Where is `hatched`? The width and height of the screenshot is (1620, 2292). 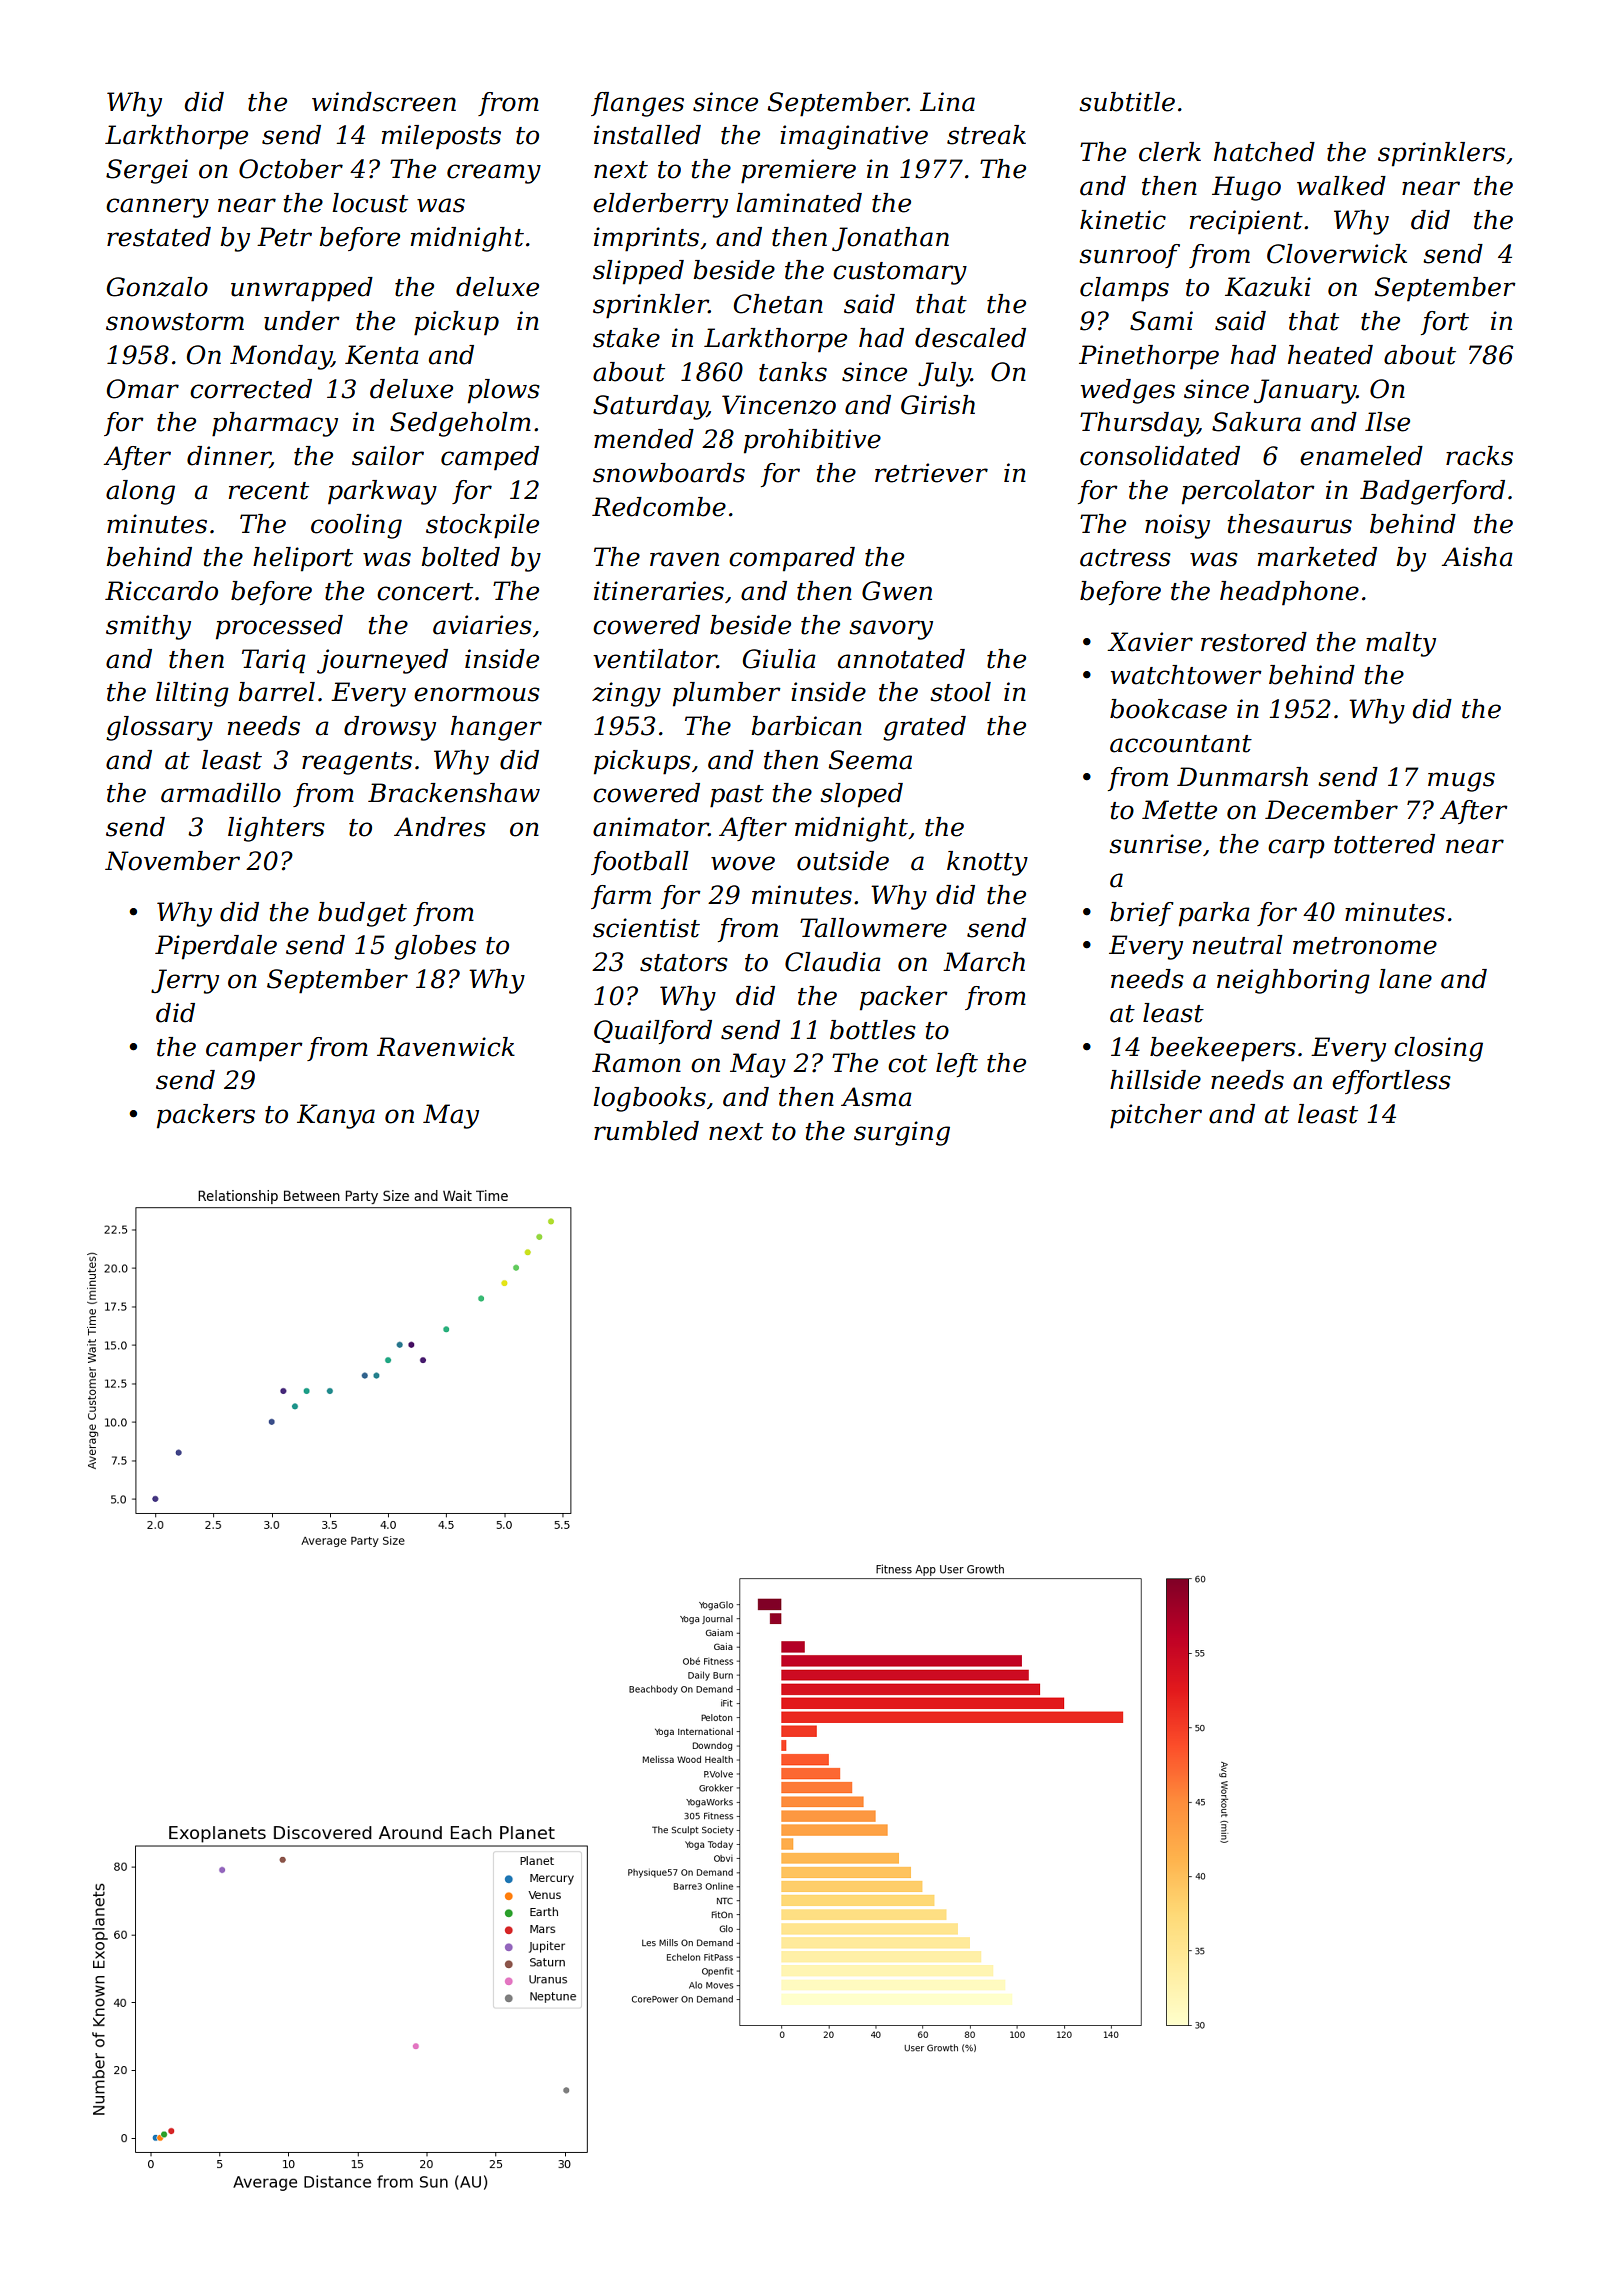
hatched is located at coordinates (1264, 152).
